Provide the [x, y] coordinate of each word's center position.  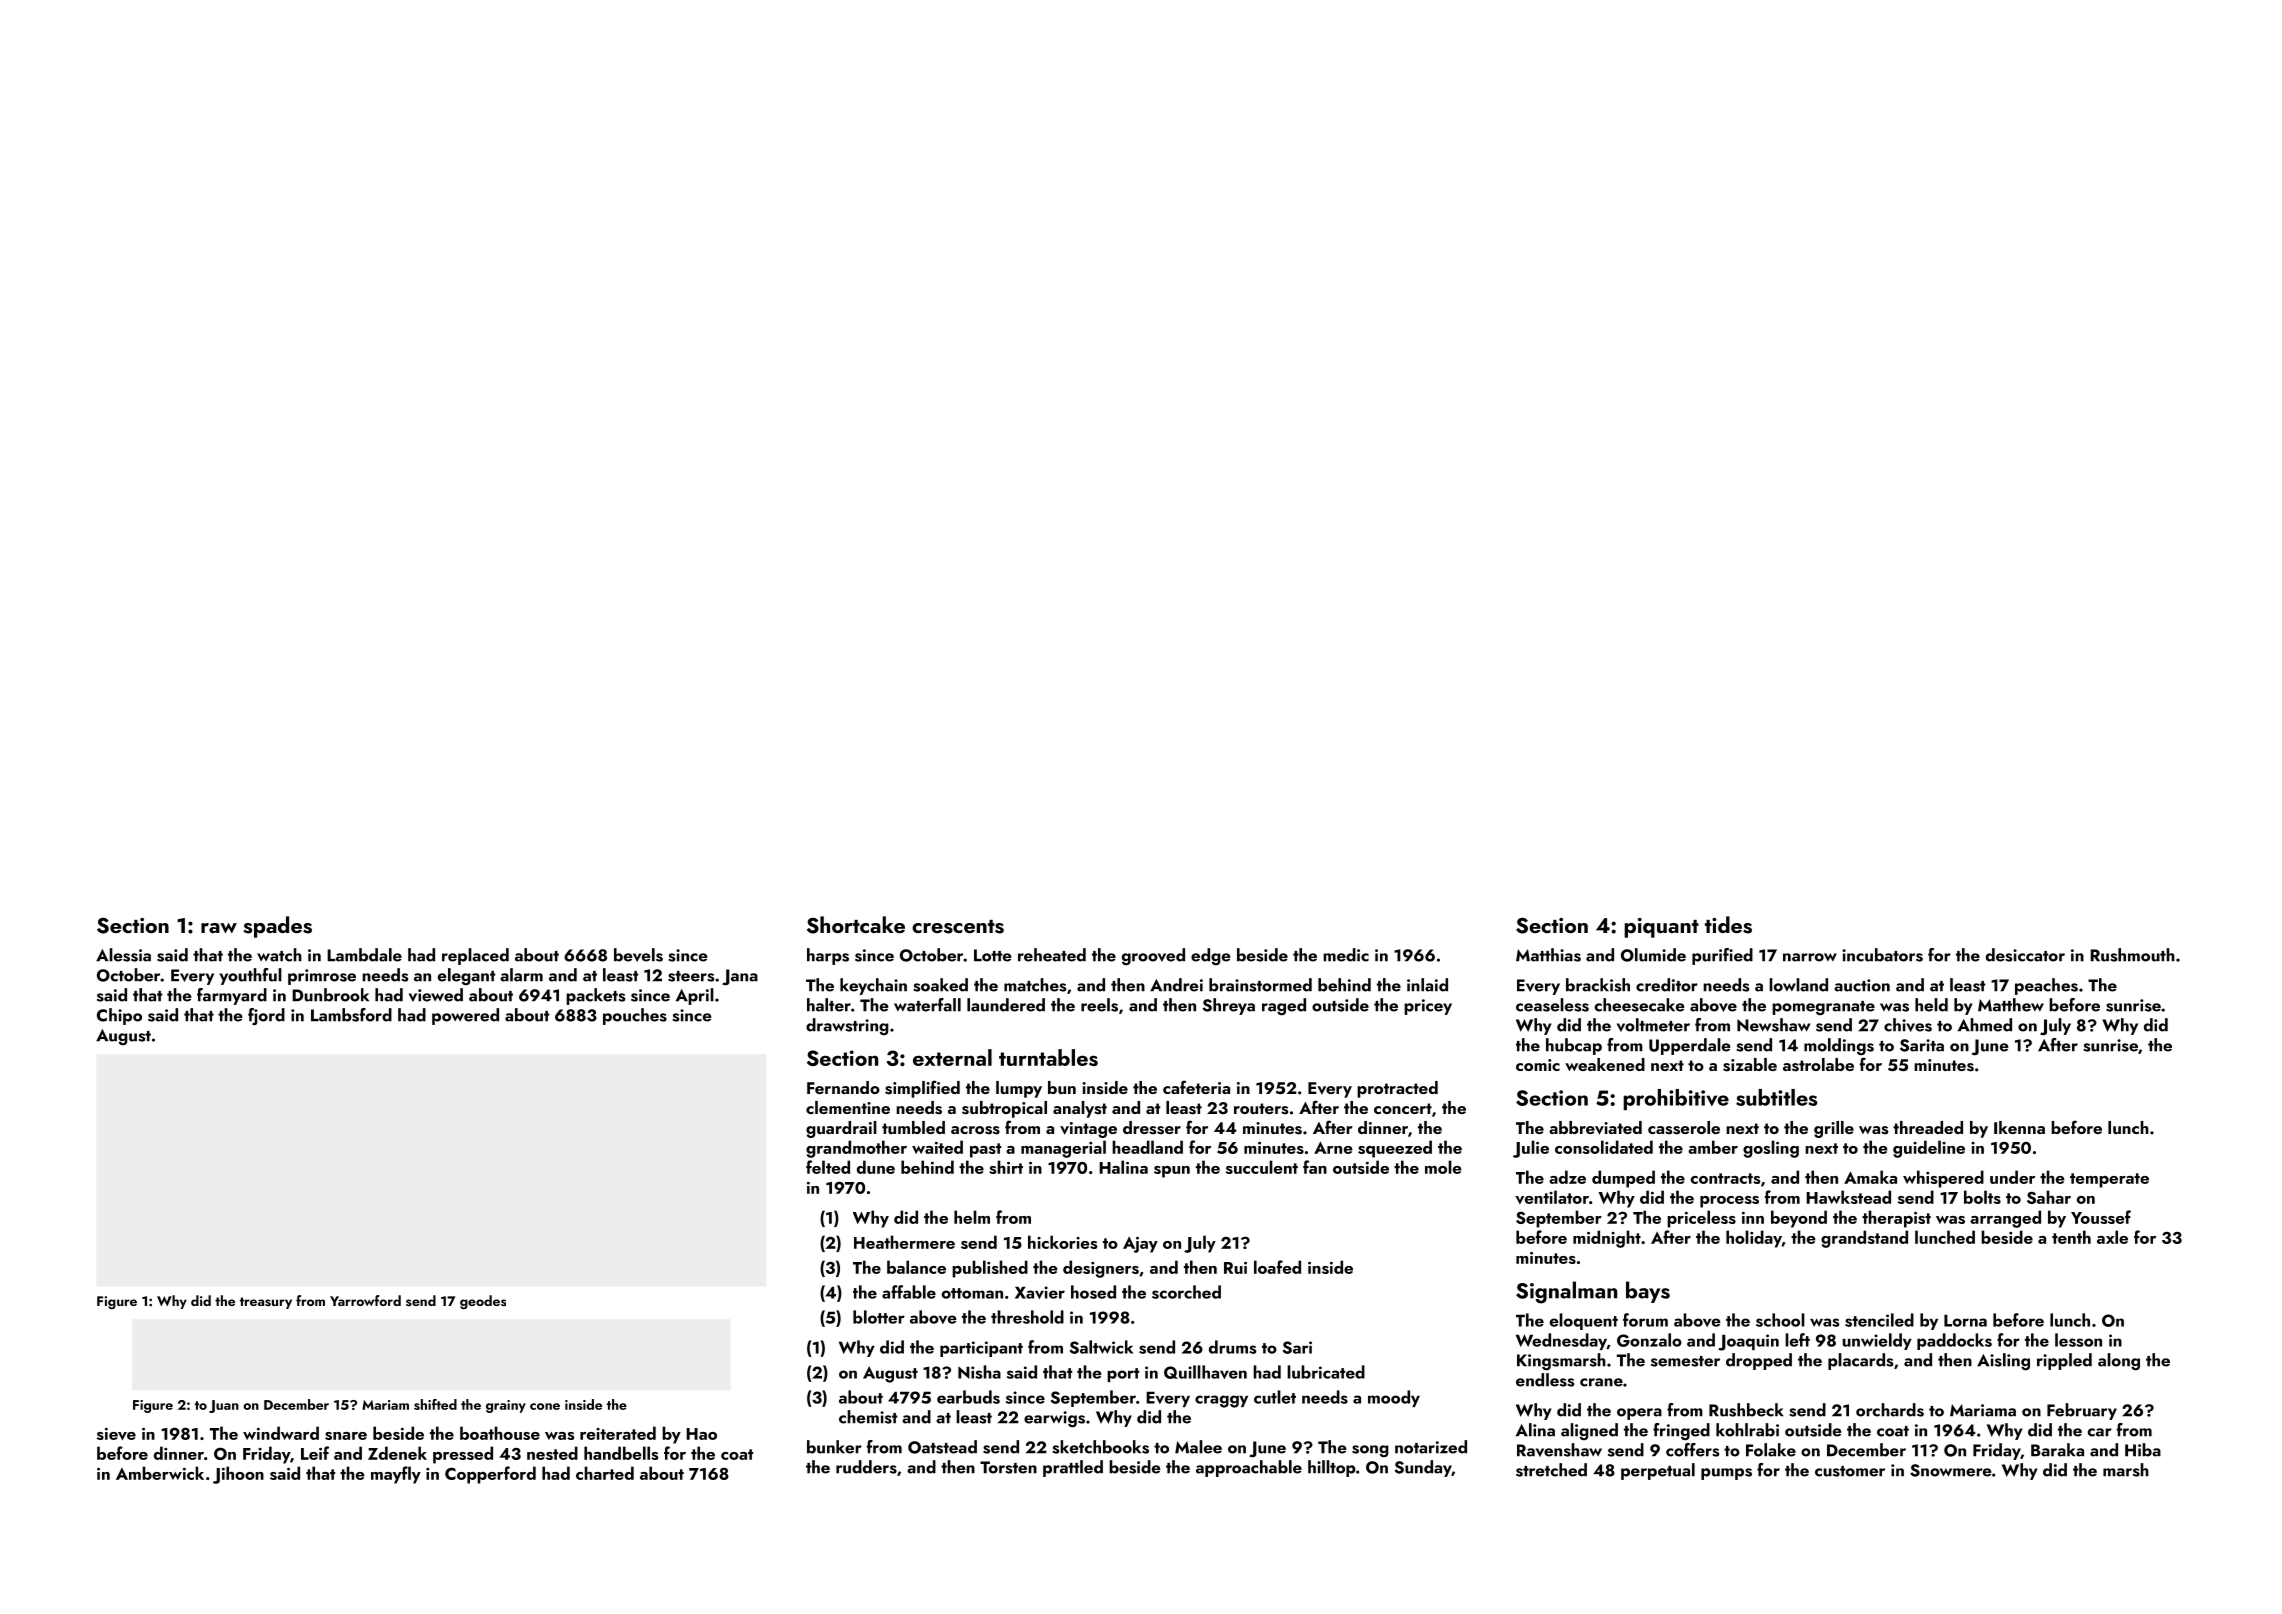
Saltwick [1101, 1347]
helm [972, 1217]
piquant [1661, 928]
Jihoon [238, 1475]
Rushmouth [2132, 955]
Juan [224, 1406]
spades [277, 927]
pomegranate [1823, 1008]
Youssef [2101, 1217]
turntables [1048, 1057]
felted [828, 1167]
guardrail [841, 1129]
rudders [866, 1467]
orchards [1890, 1410]
